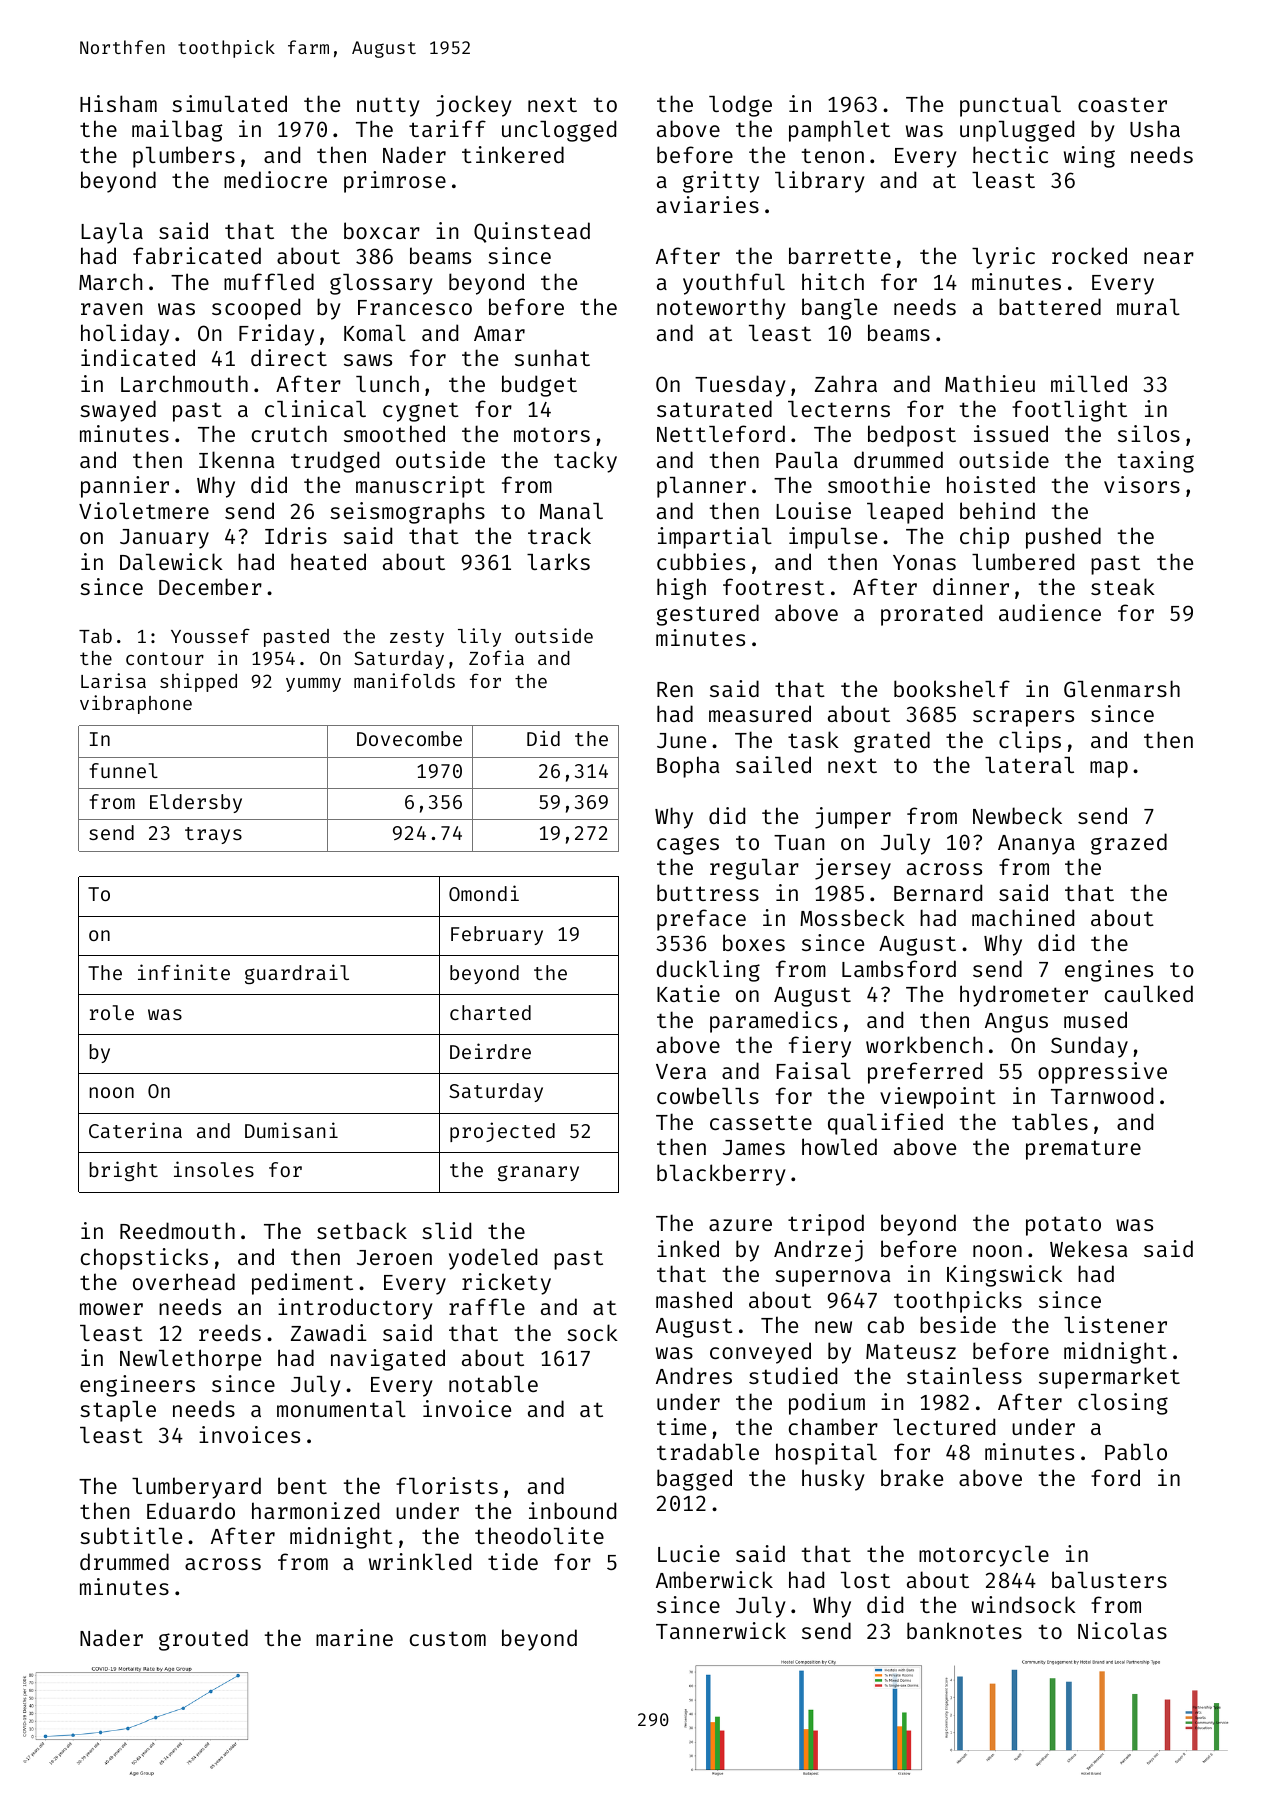 This screenshot has height=1802, width=1274. Describe the element at coordinates (229, 103) in the screenshot. I see `simulated` at that location.
